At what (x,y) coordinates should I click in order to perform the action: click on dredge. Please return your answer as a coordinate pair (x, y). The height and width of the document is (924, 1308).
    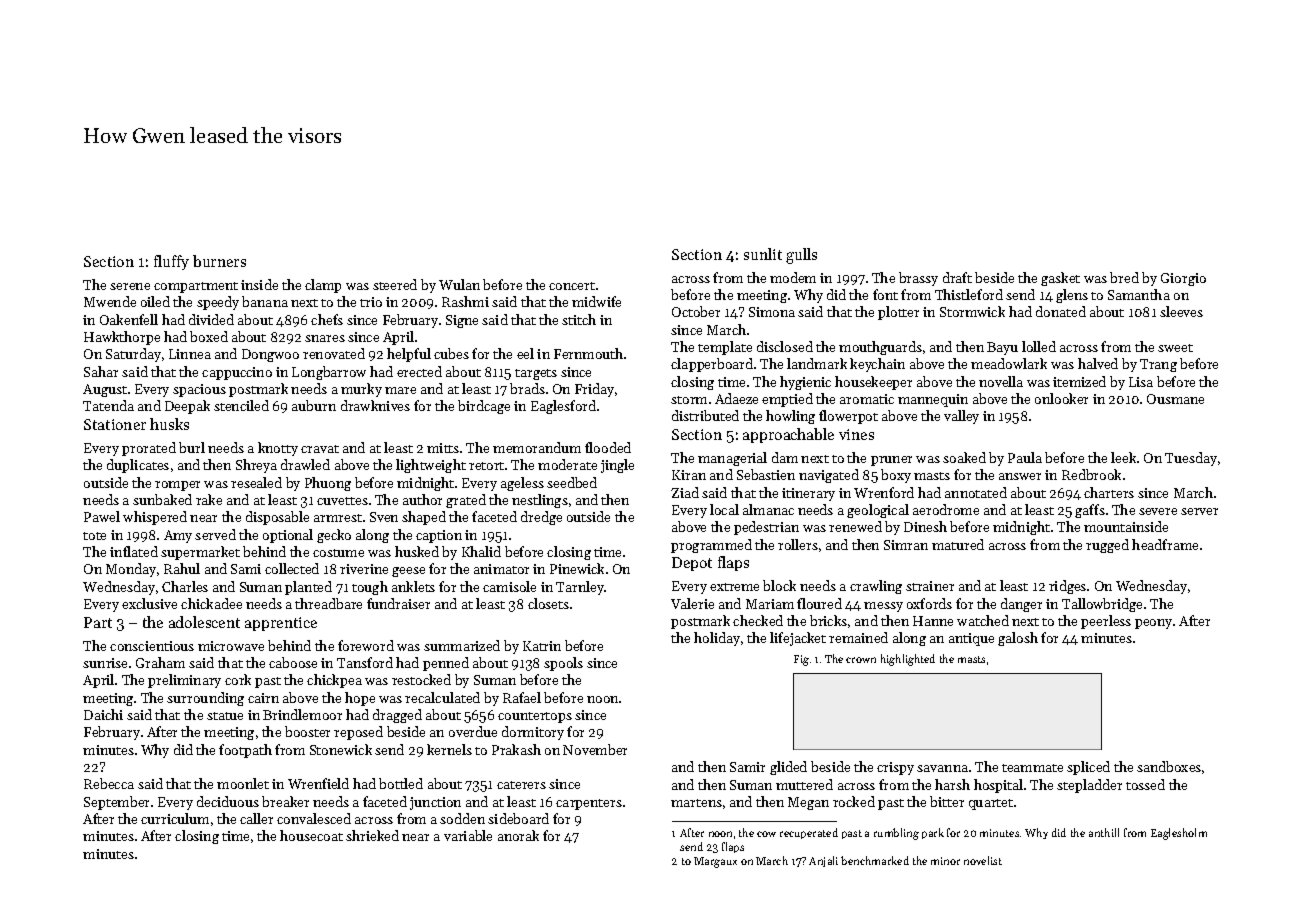
    Looking at the image, I should click on (541, 518).
